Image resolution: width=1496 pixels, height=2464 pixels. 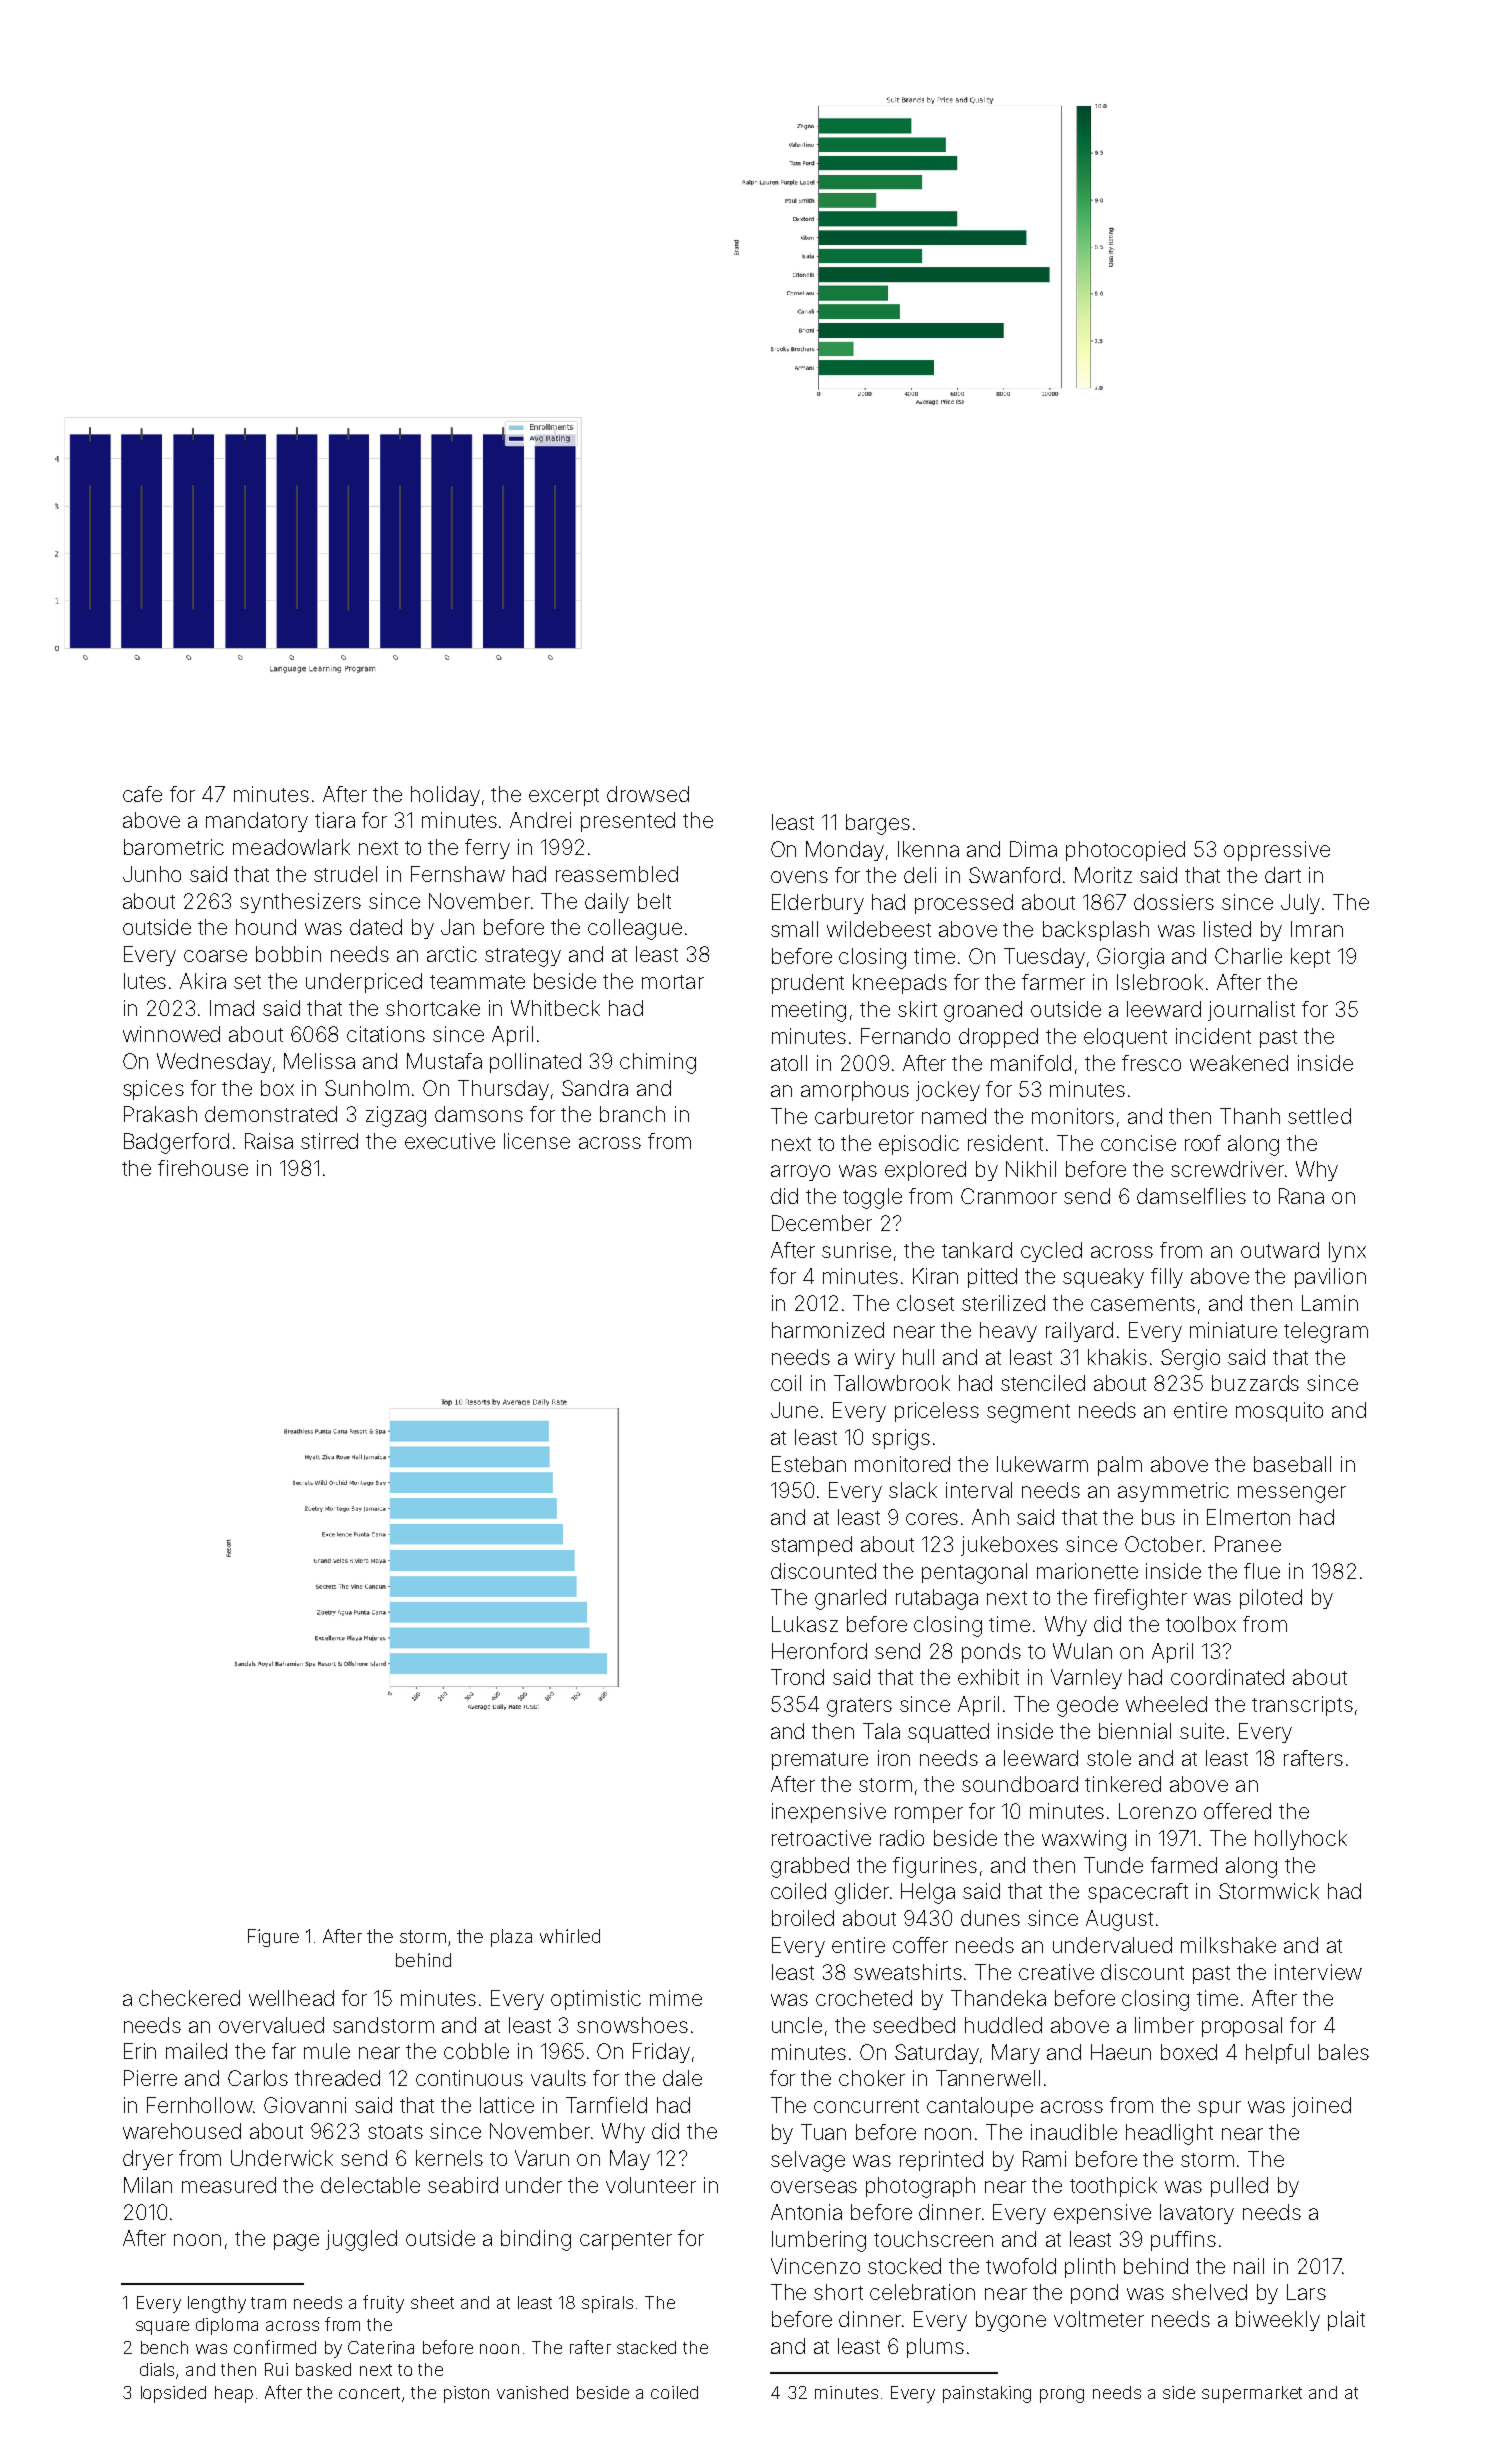 I want to click on premature, so click(x=820, y=1761).
